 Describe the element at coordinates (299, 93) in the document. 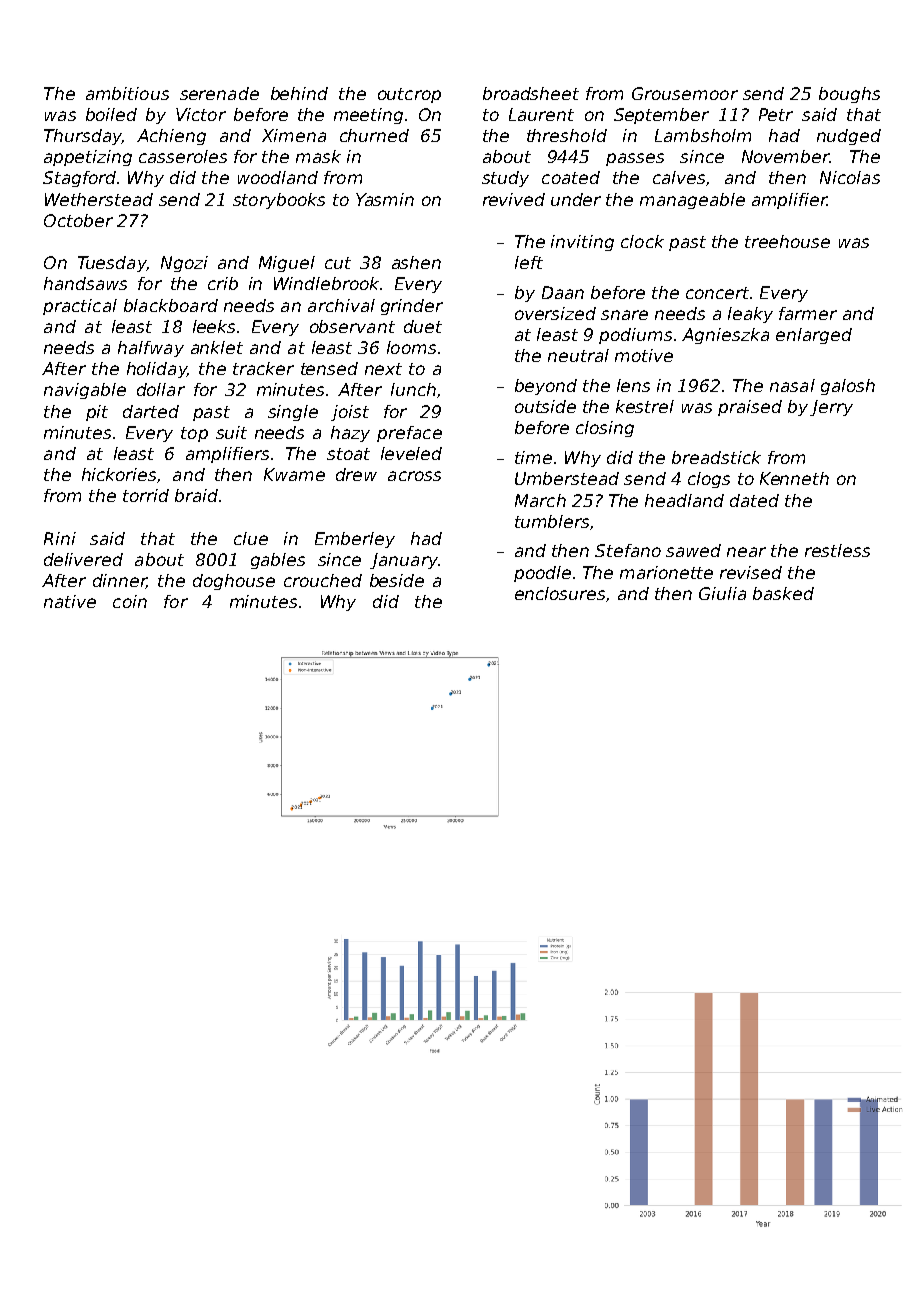

I see `behind` at that location.
